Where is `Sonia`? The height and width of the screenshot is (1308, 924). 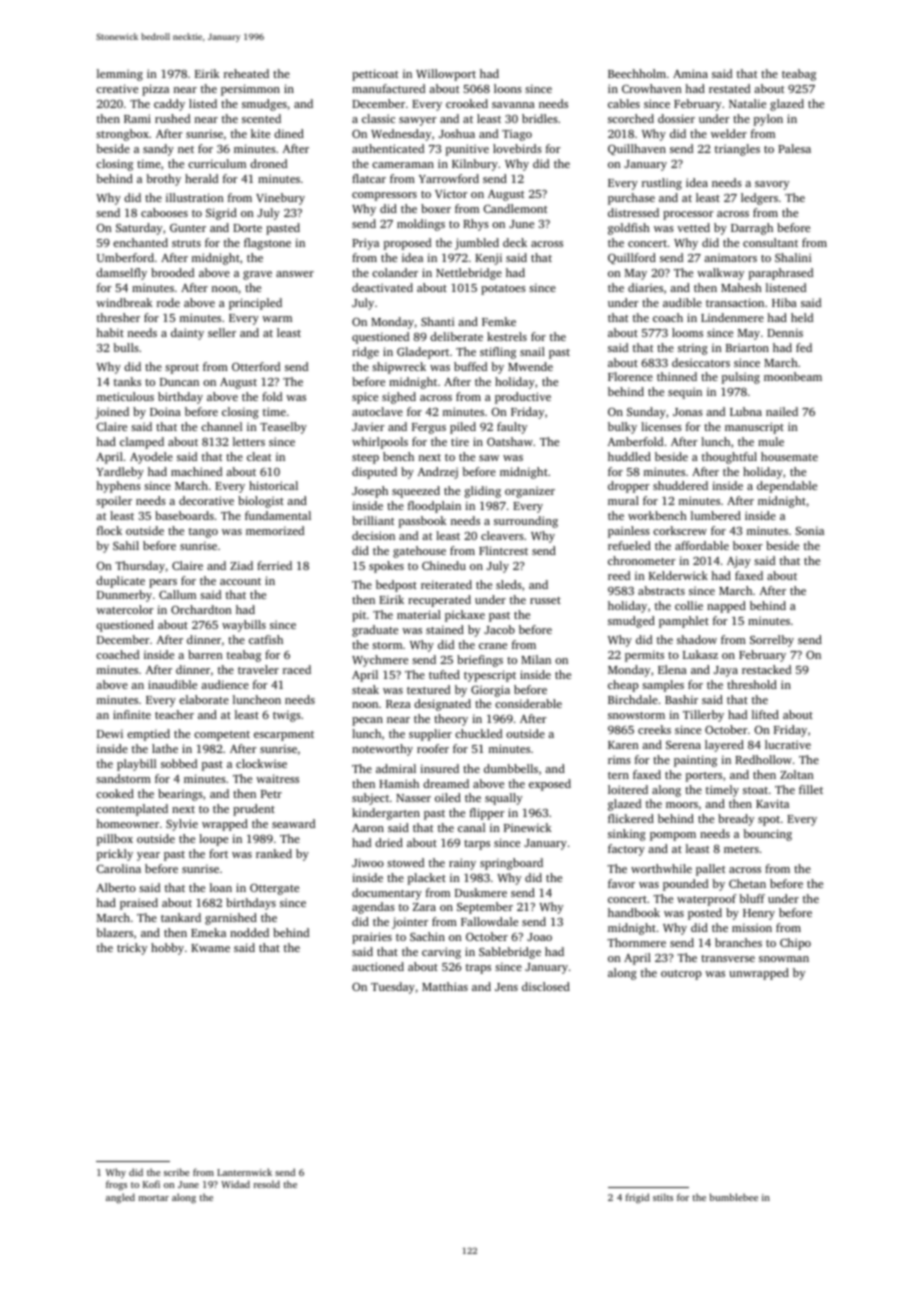 Sonia is located at coordinates (809, 530).
